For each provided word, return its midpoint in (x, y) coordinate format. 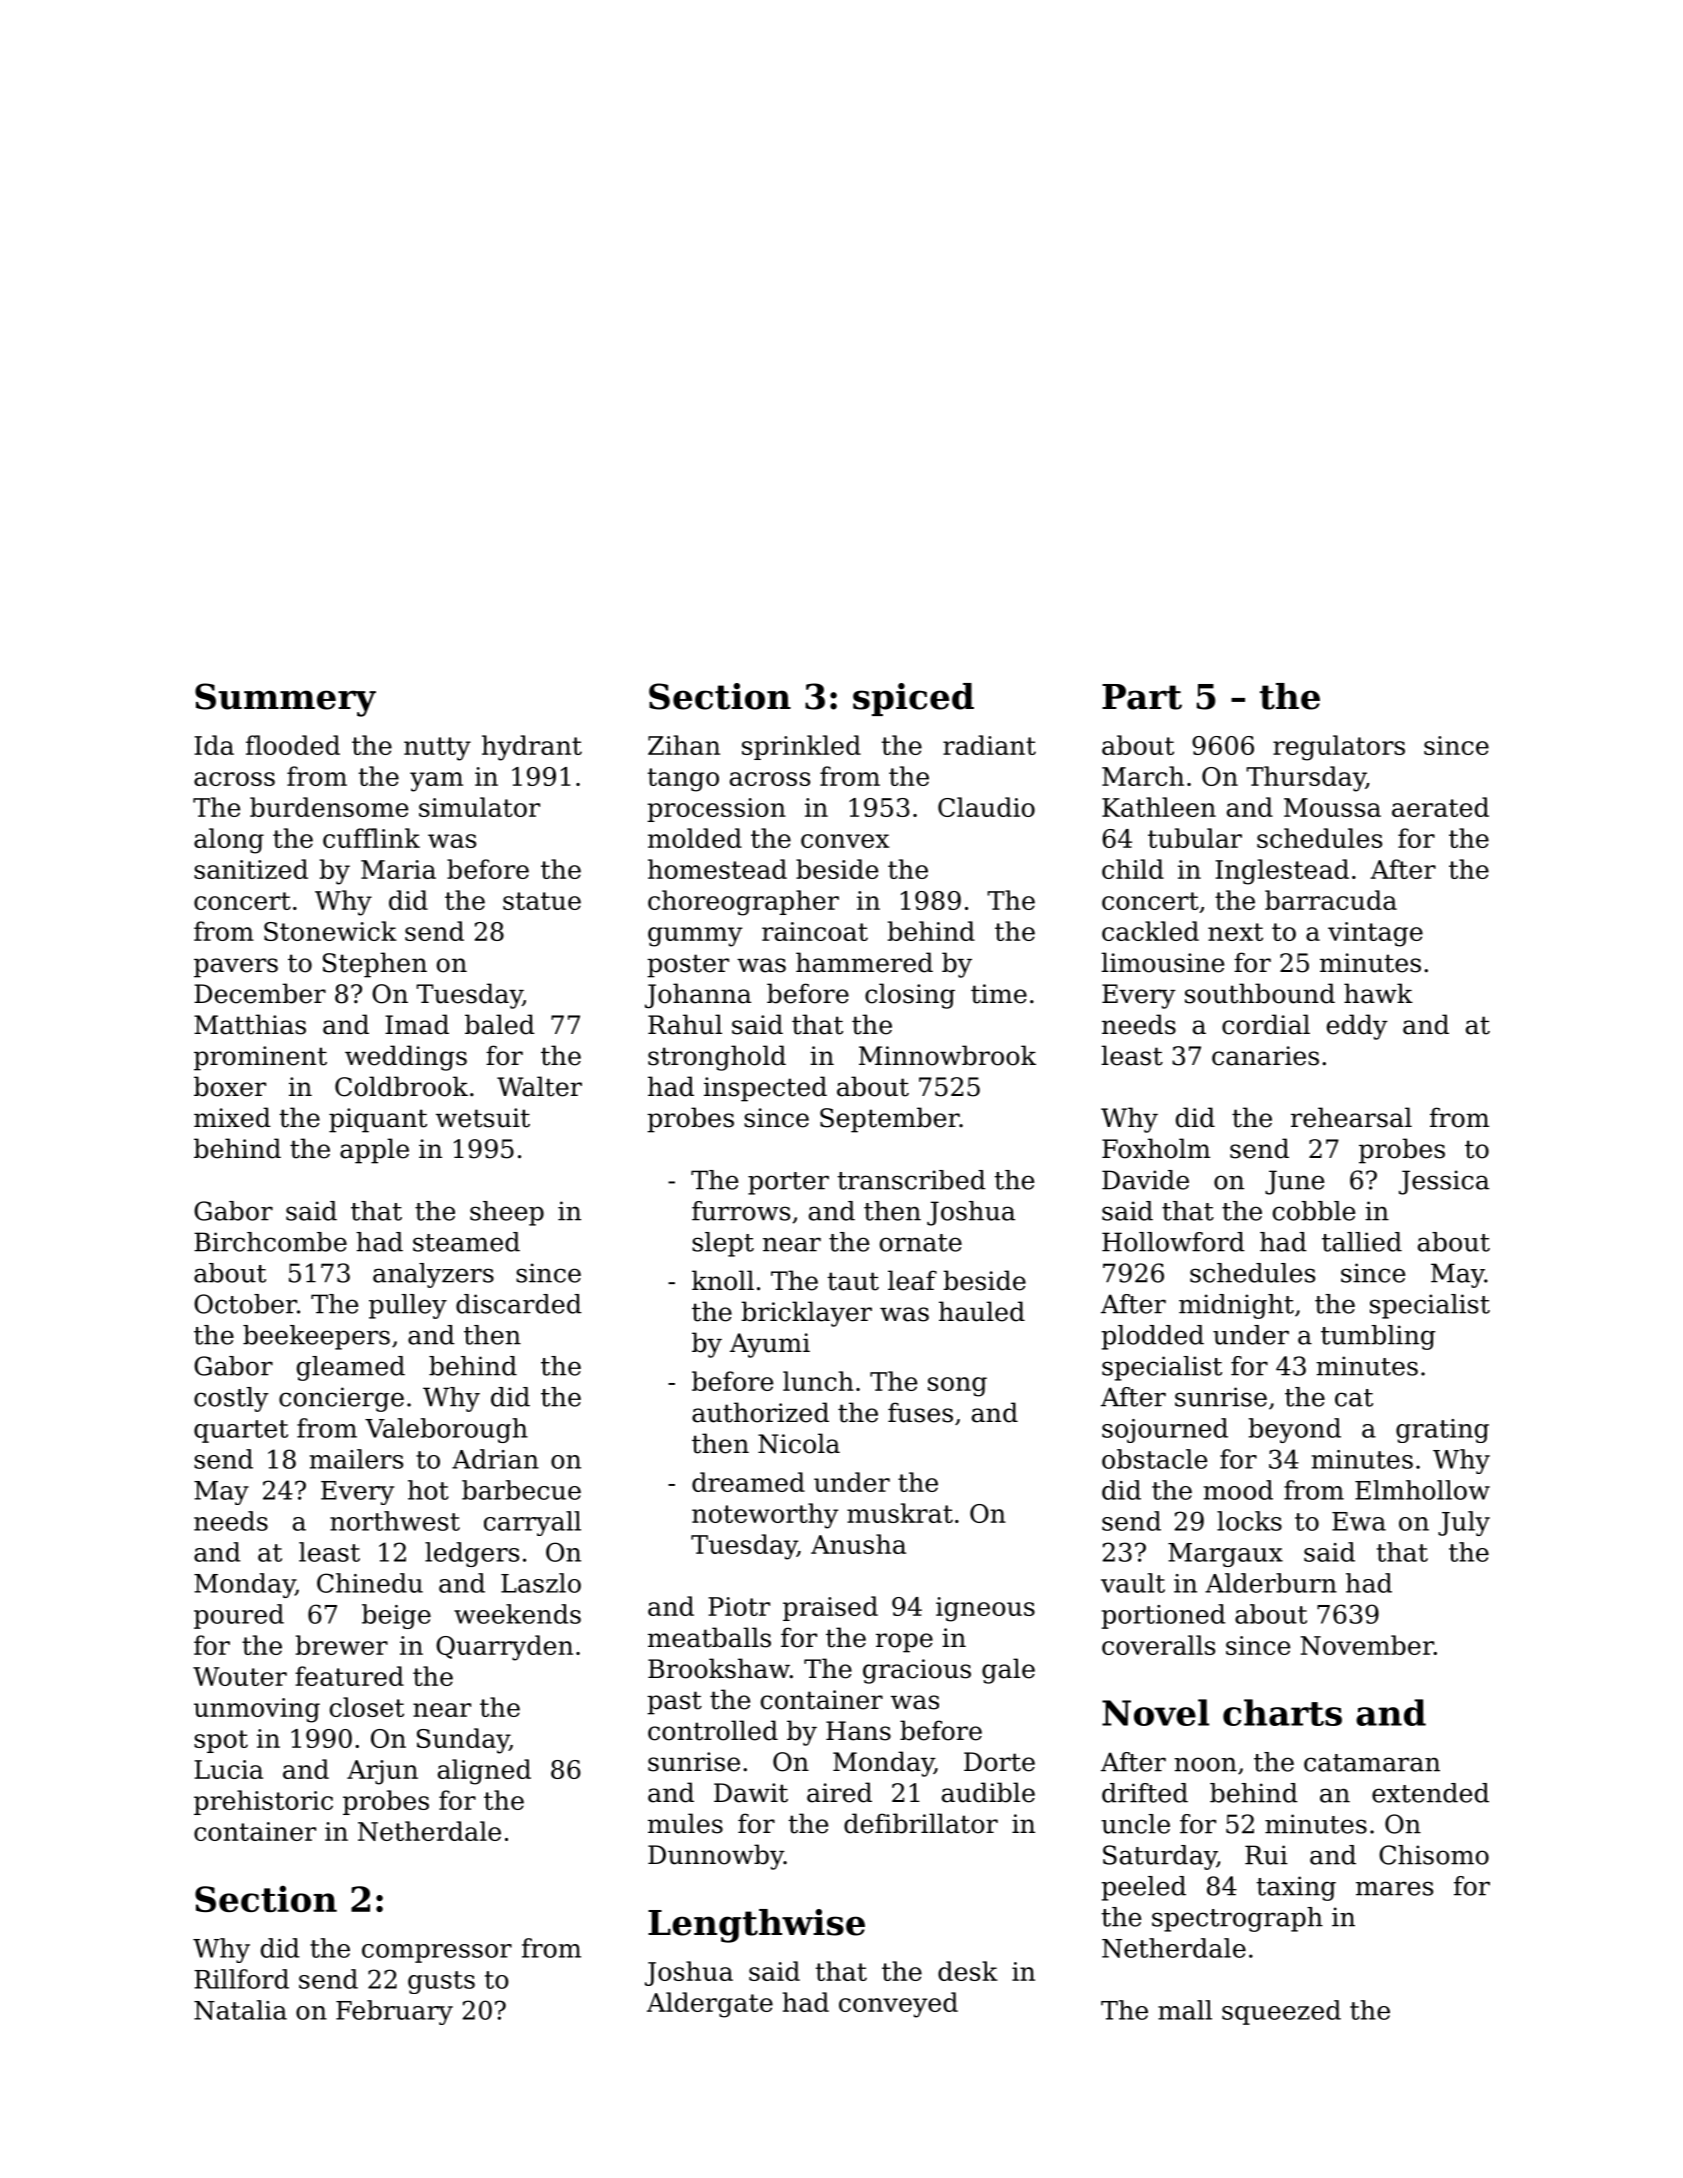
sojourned (1165, 1430)
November (1367, 1645)
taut (853, 1281)
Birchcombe (270, 1242)
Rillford (241, 1979)
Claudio (986, 807)
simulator (479, 807)
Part (1142, 697)
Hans (858, 1731)
